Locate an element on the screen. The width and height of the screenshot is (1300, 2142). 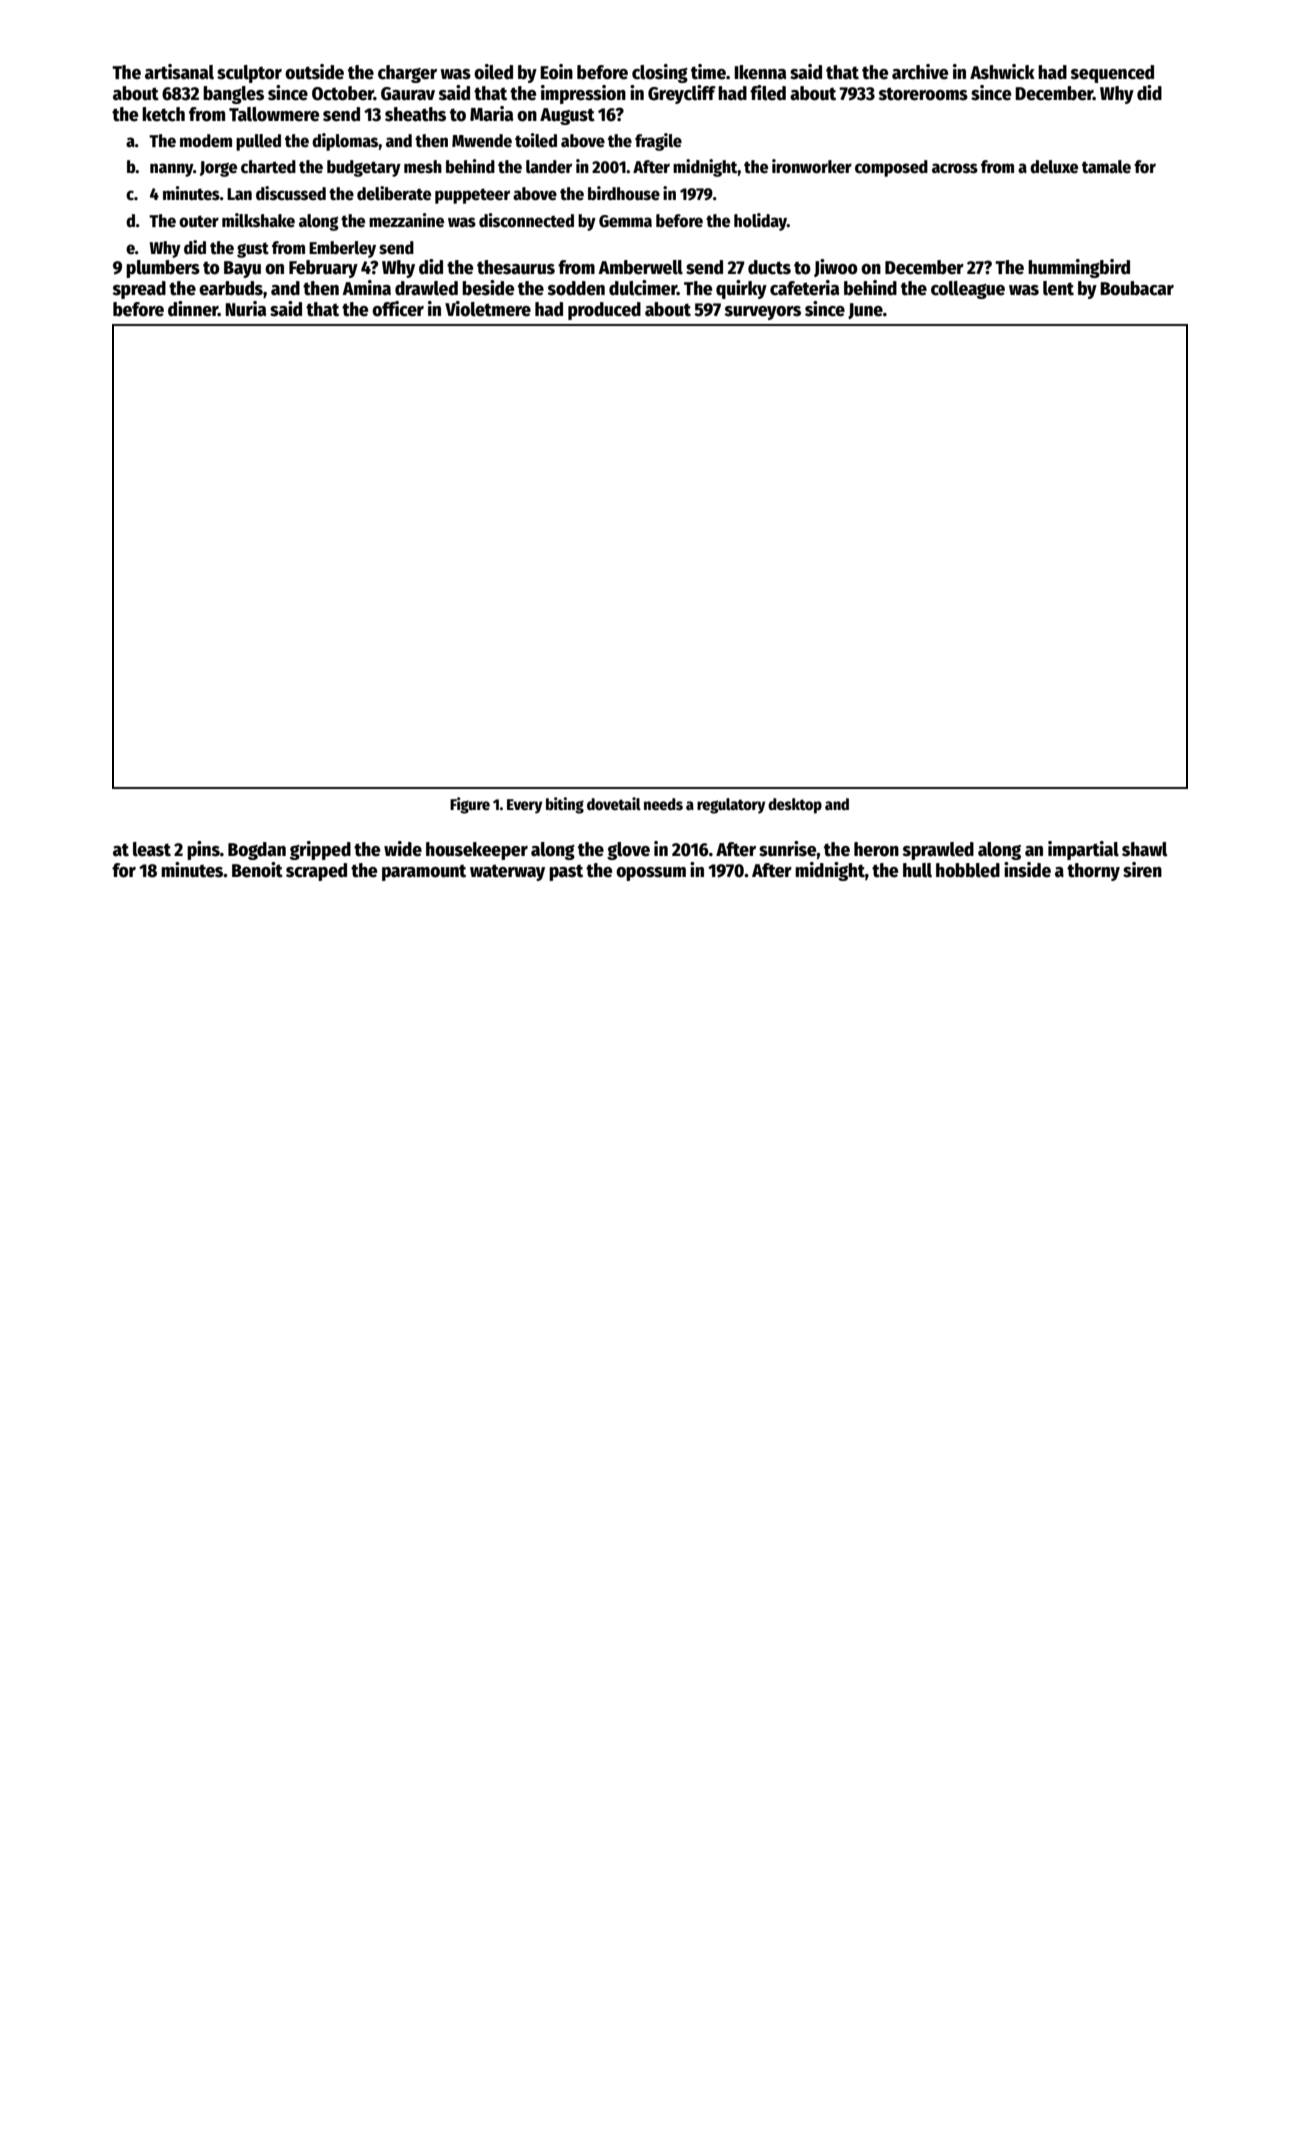
tamale is located at coordinates (1106, 167).
